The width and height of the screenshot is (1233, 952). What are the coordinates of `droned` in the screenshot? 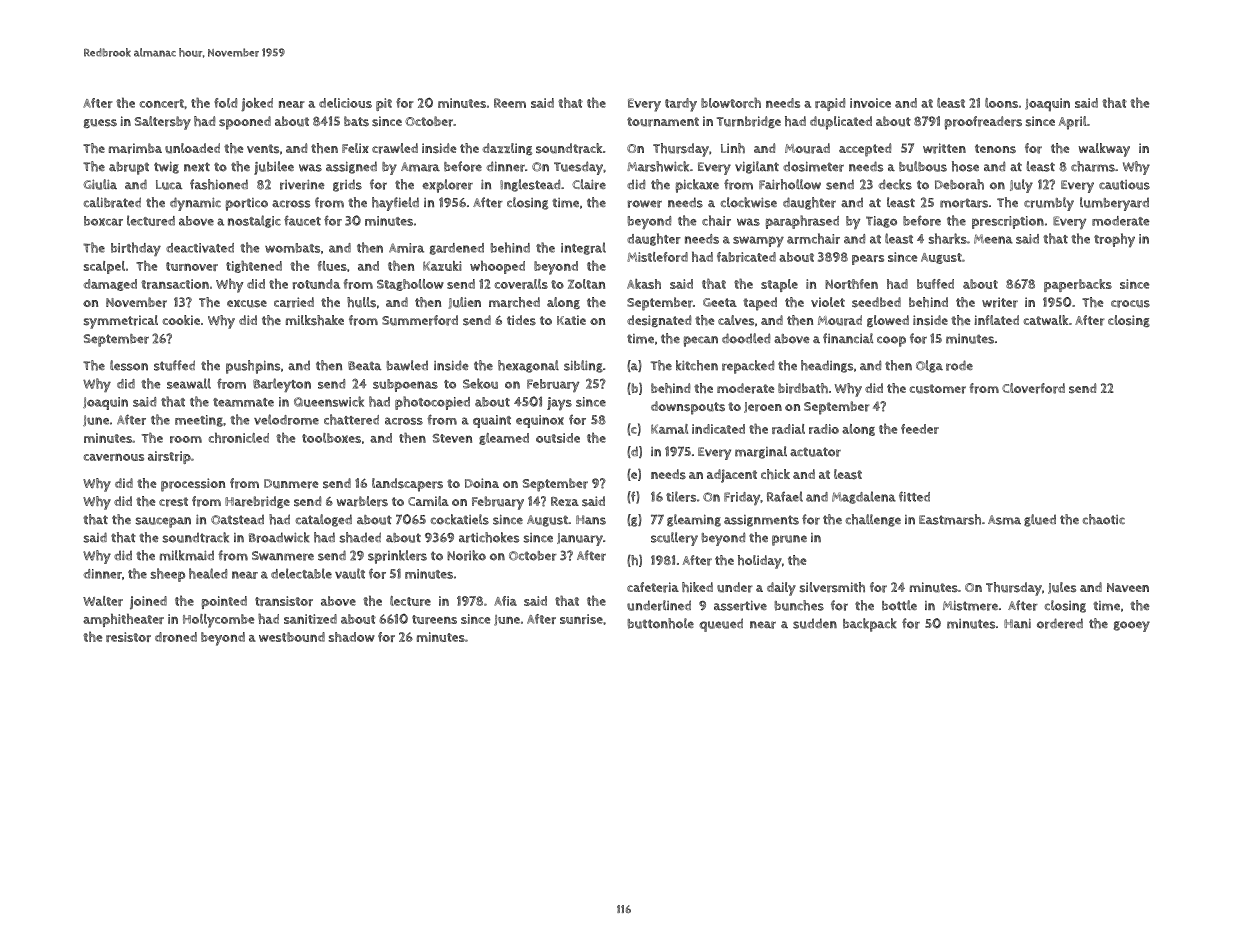 It's located at (176, 637).
